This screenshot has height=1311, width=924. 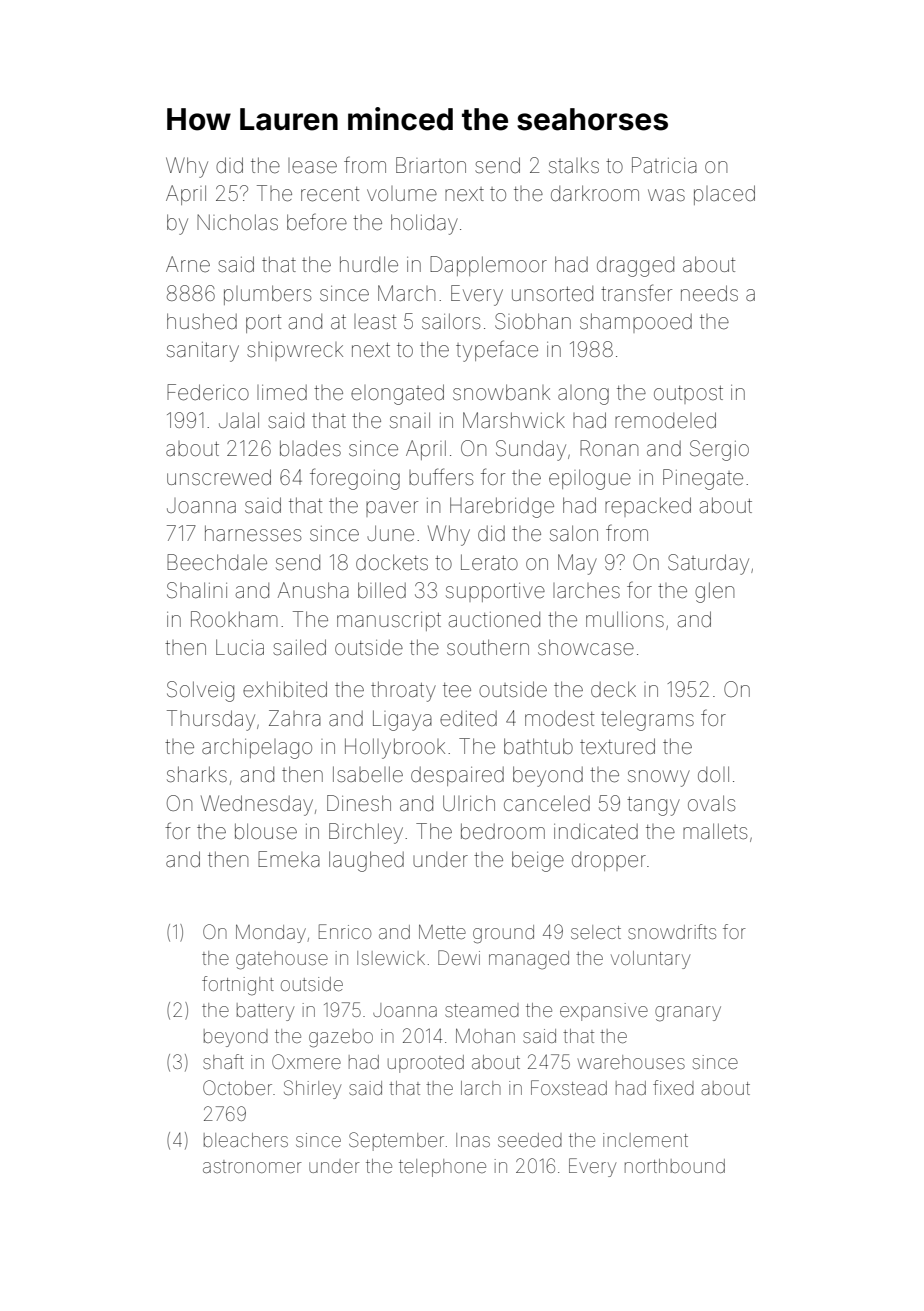 I want to click on Mette, so click(x=442, y=931).
